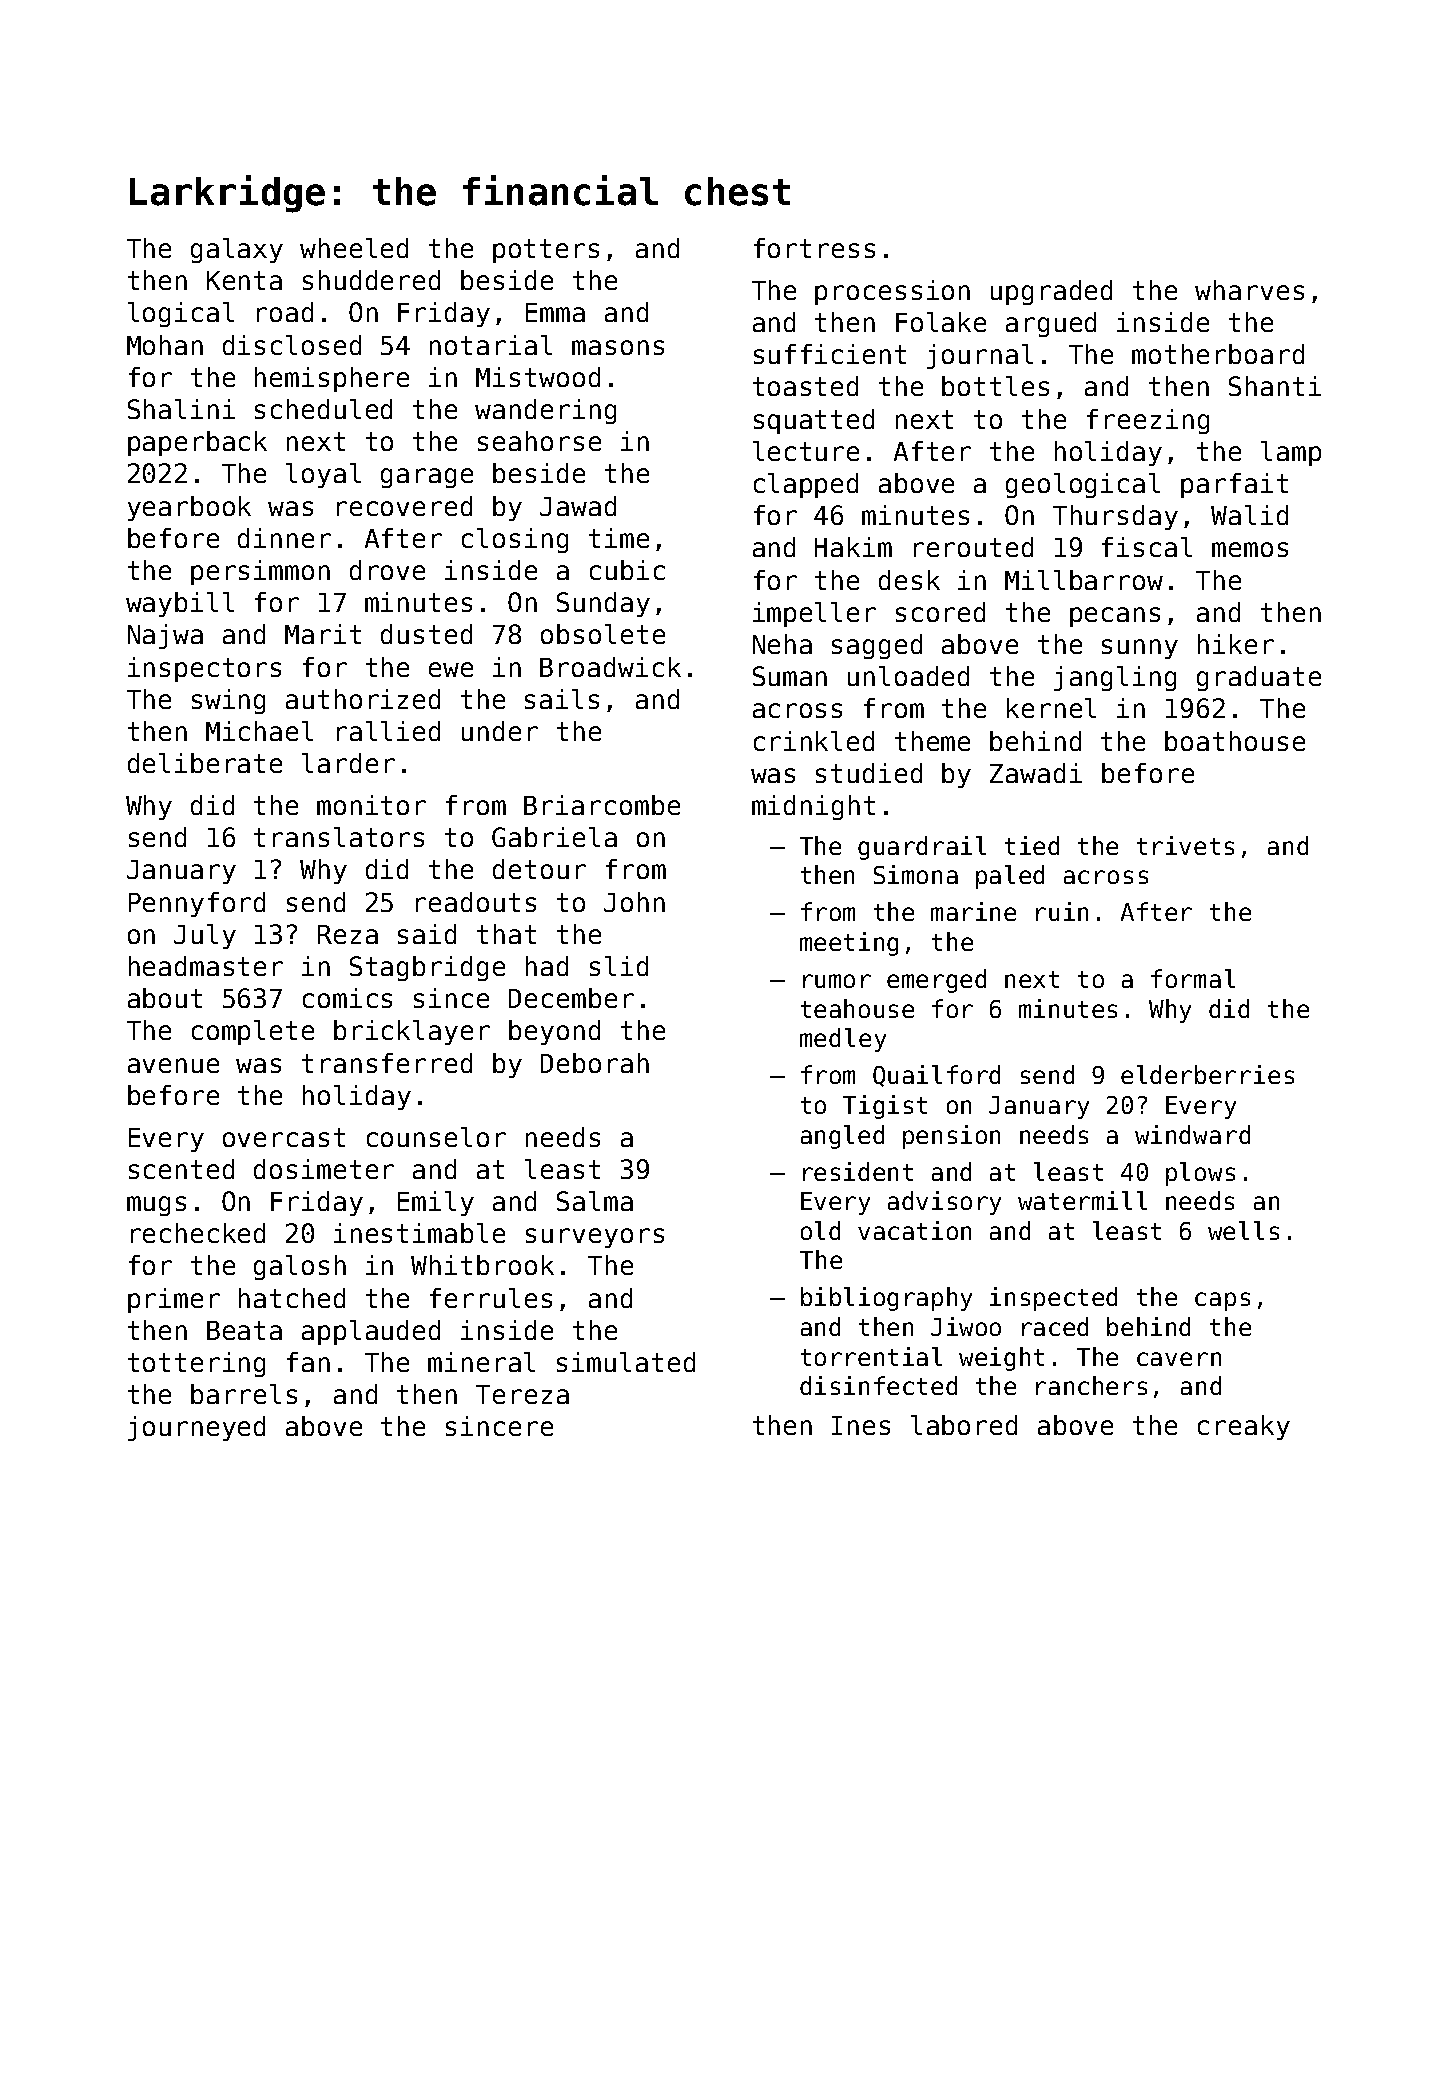 Image resolution: width=1450 pixels, height=2100 pixels. Describe the element at coordinates (196, 1364) in the document. I see `tottering` at that location.
